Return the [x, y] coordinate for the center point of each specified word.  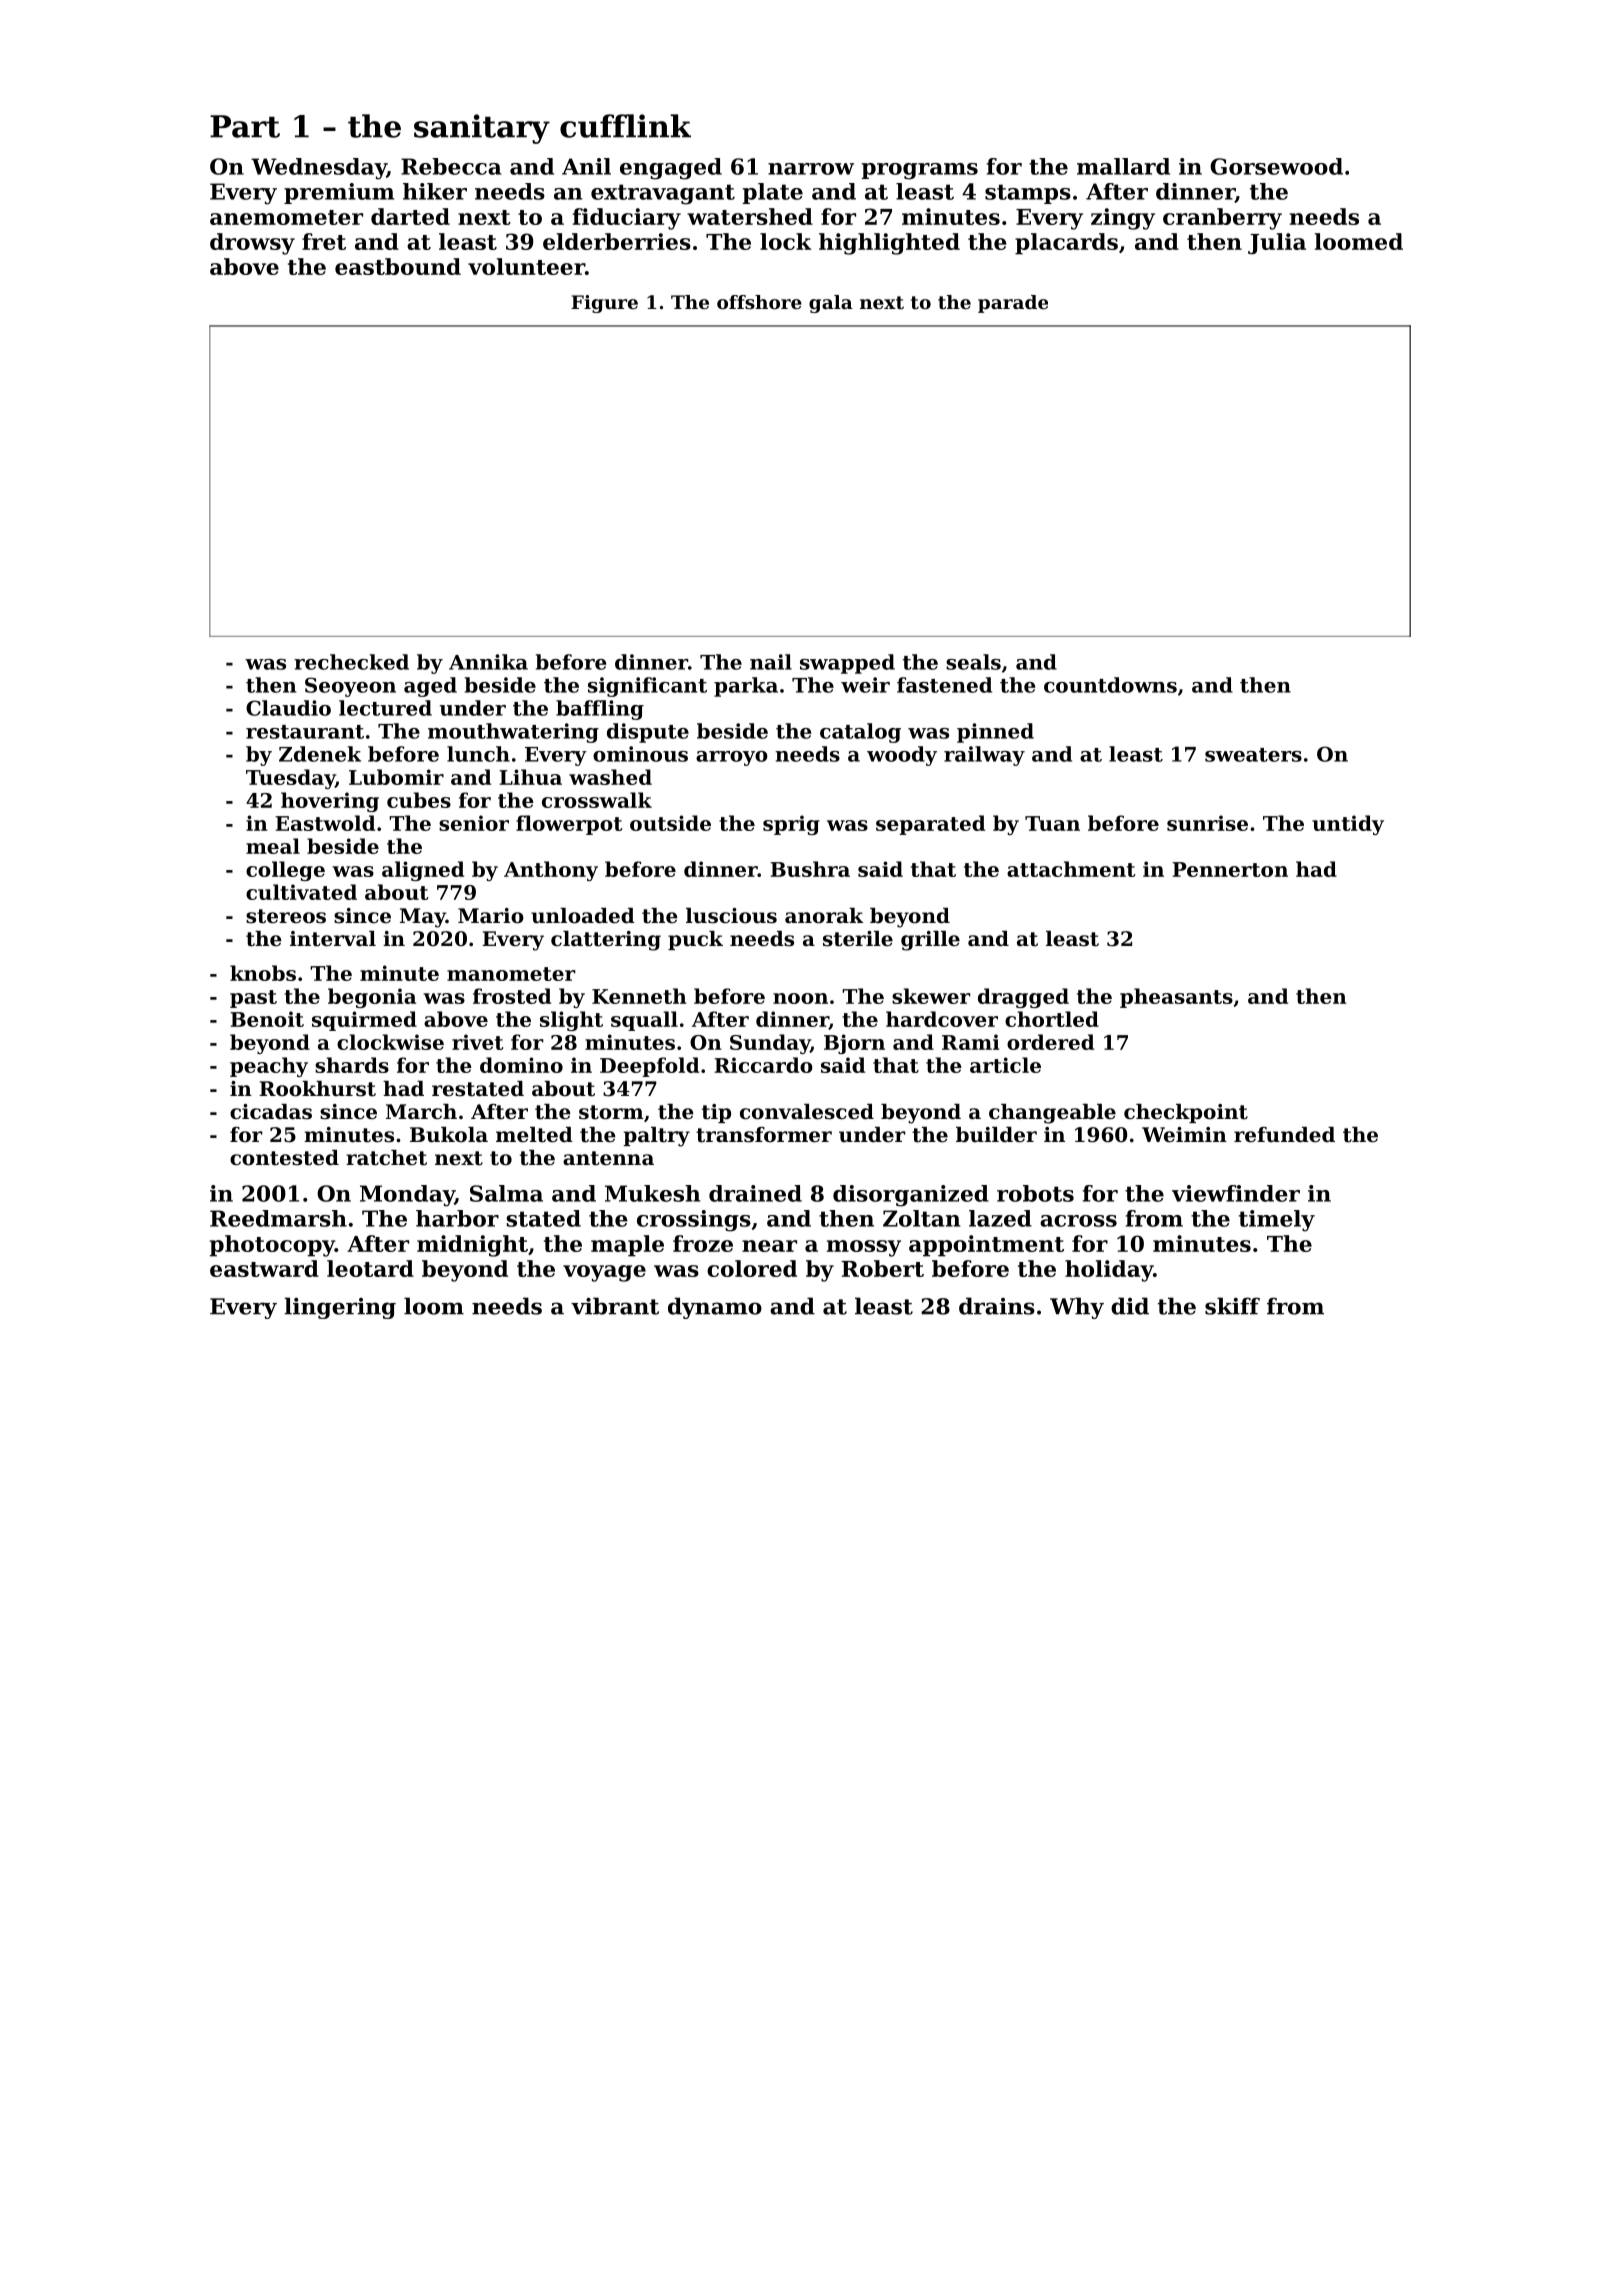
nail [771, 662]
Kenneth [639, 996]
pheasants [1176, 998]
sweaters [1253, 755]
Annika [488, 662]
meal [273, 846]
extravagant [663, 194]
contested [284, 1158]
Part [245, 126]
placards [1066, 244]
